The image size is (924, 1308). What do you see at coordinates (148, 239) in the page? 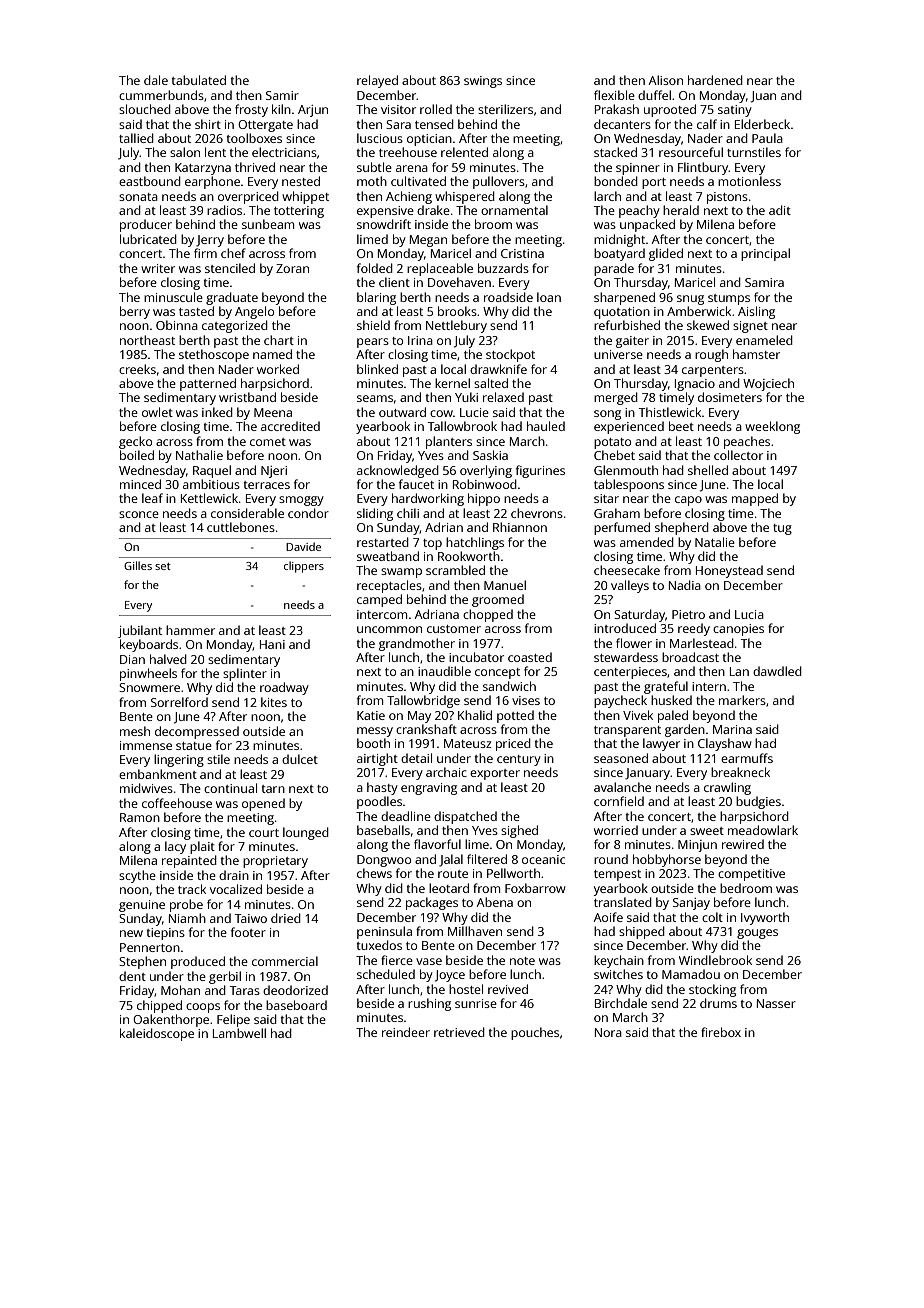
I see `lubricated` at bounding box center [148, 239].
